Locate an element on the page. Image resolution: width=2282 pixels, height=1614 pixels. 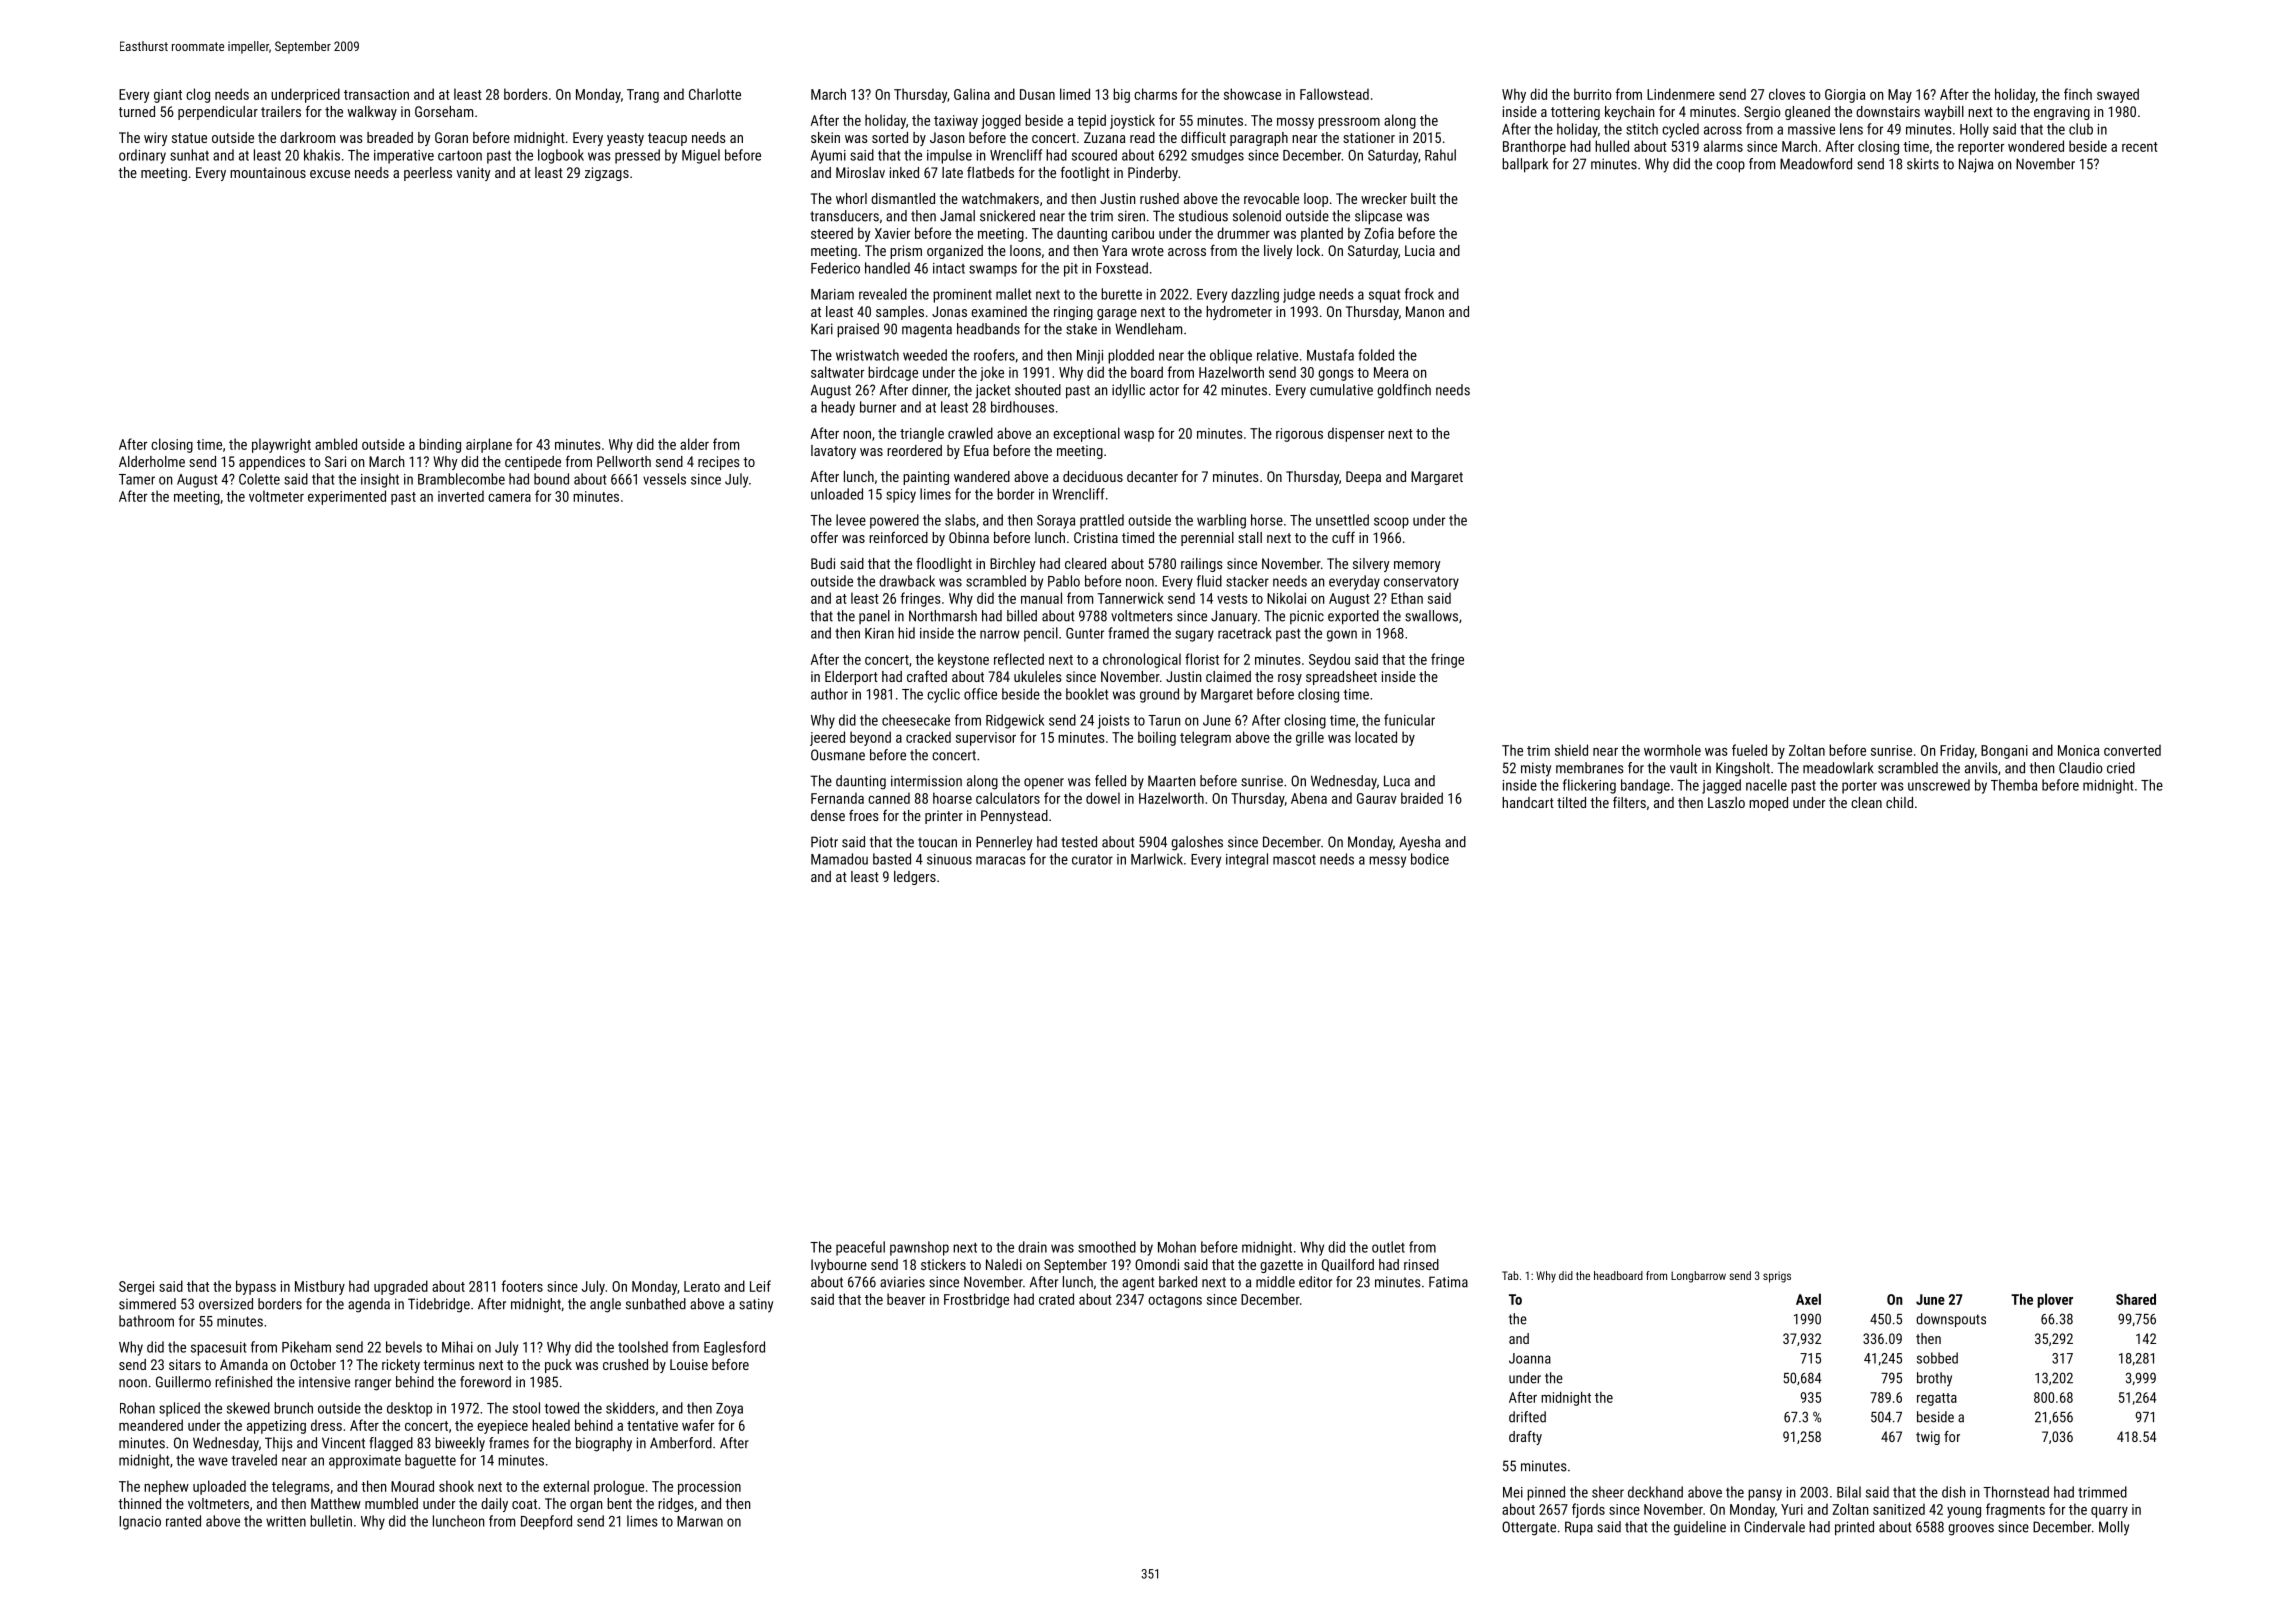
Piotr is located at coordinates (824, 842).
